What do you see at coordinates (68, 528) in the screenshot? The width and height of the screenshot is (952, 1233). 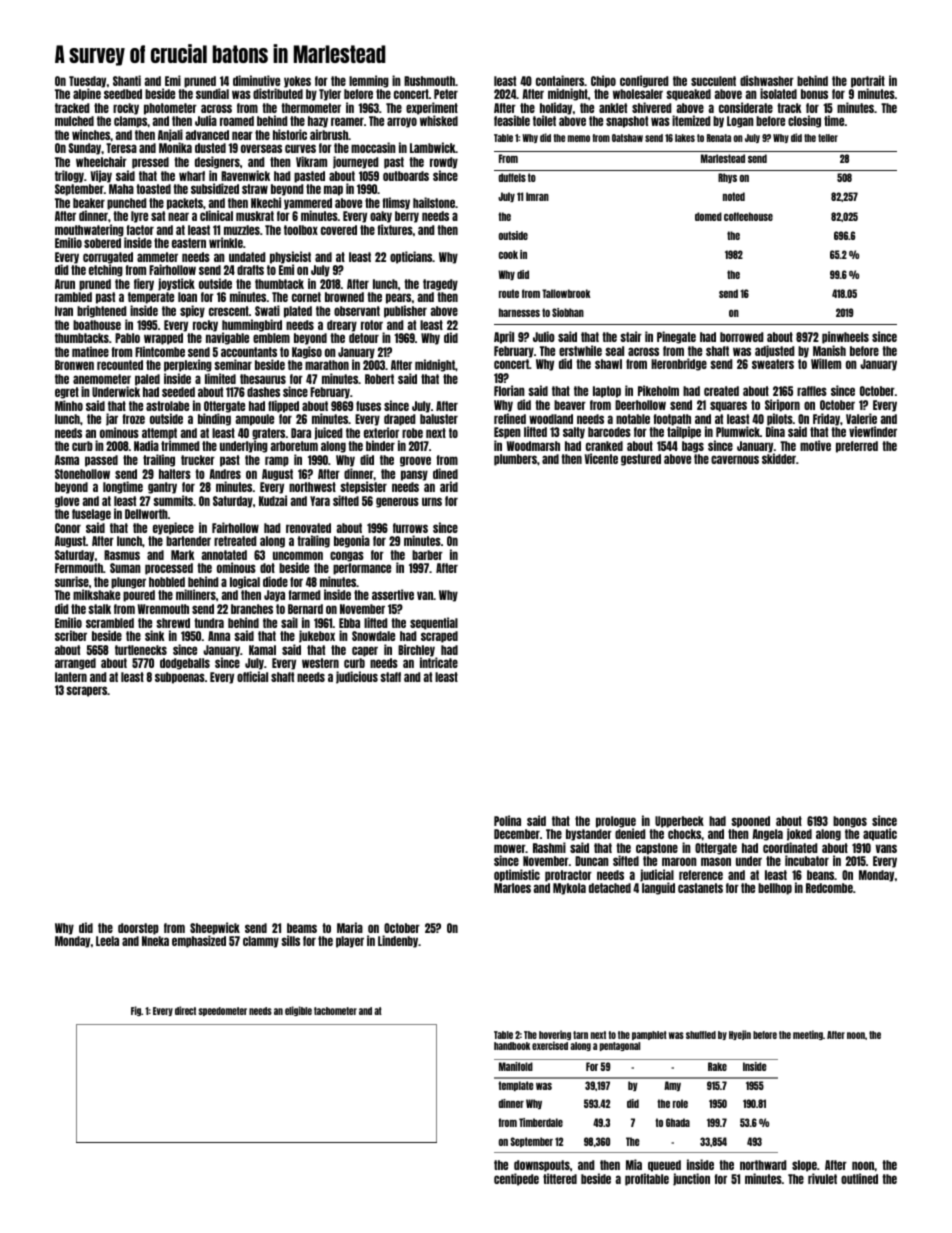 I see `Conor` at bounding box center [68, 528].
